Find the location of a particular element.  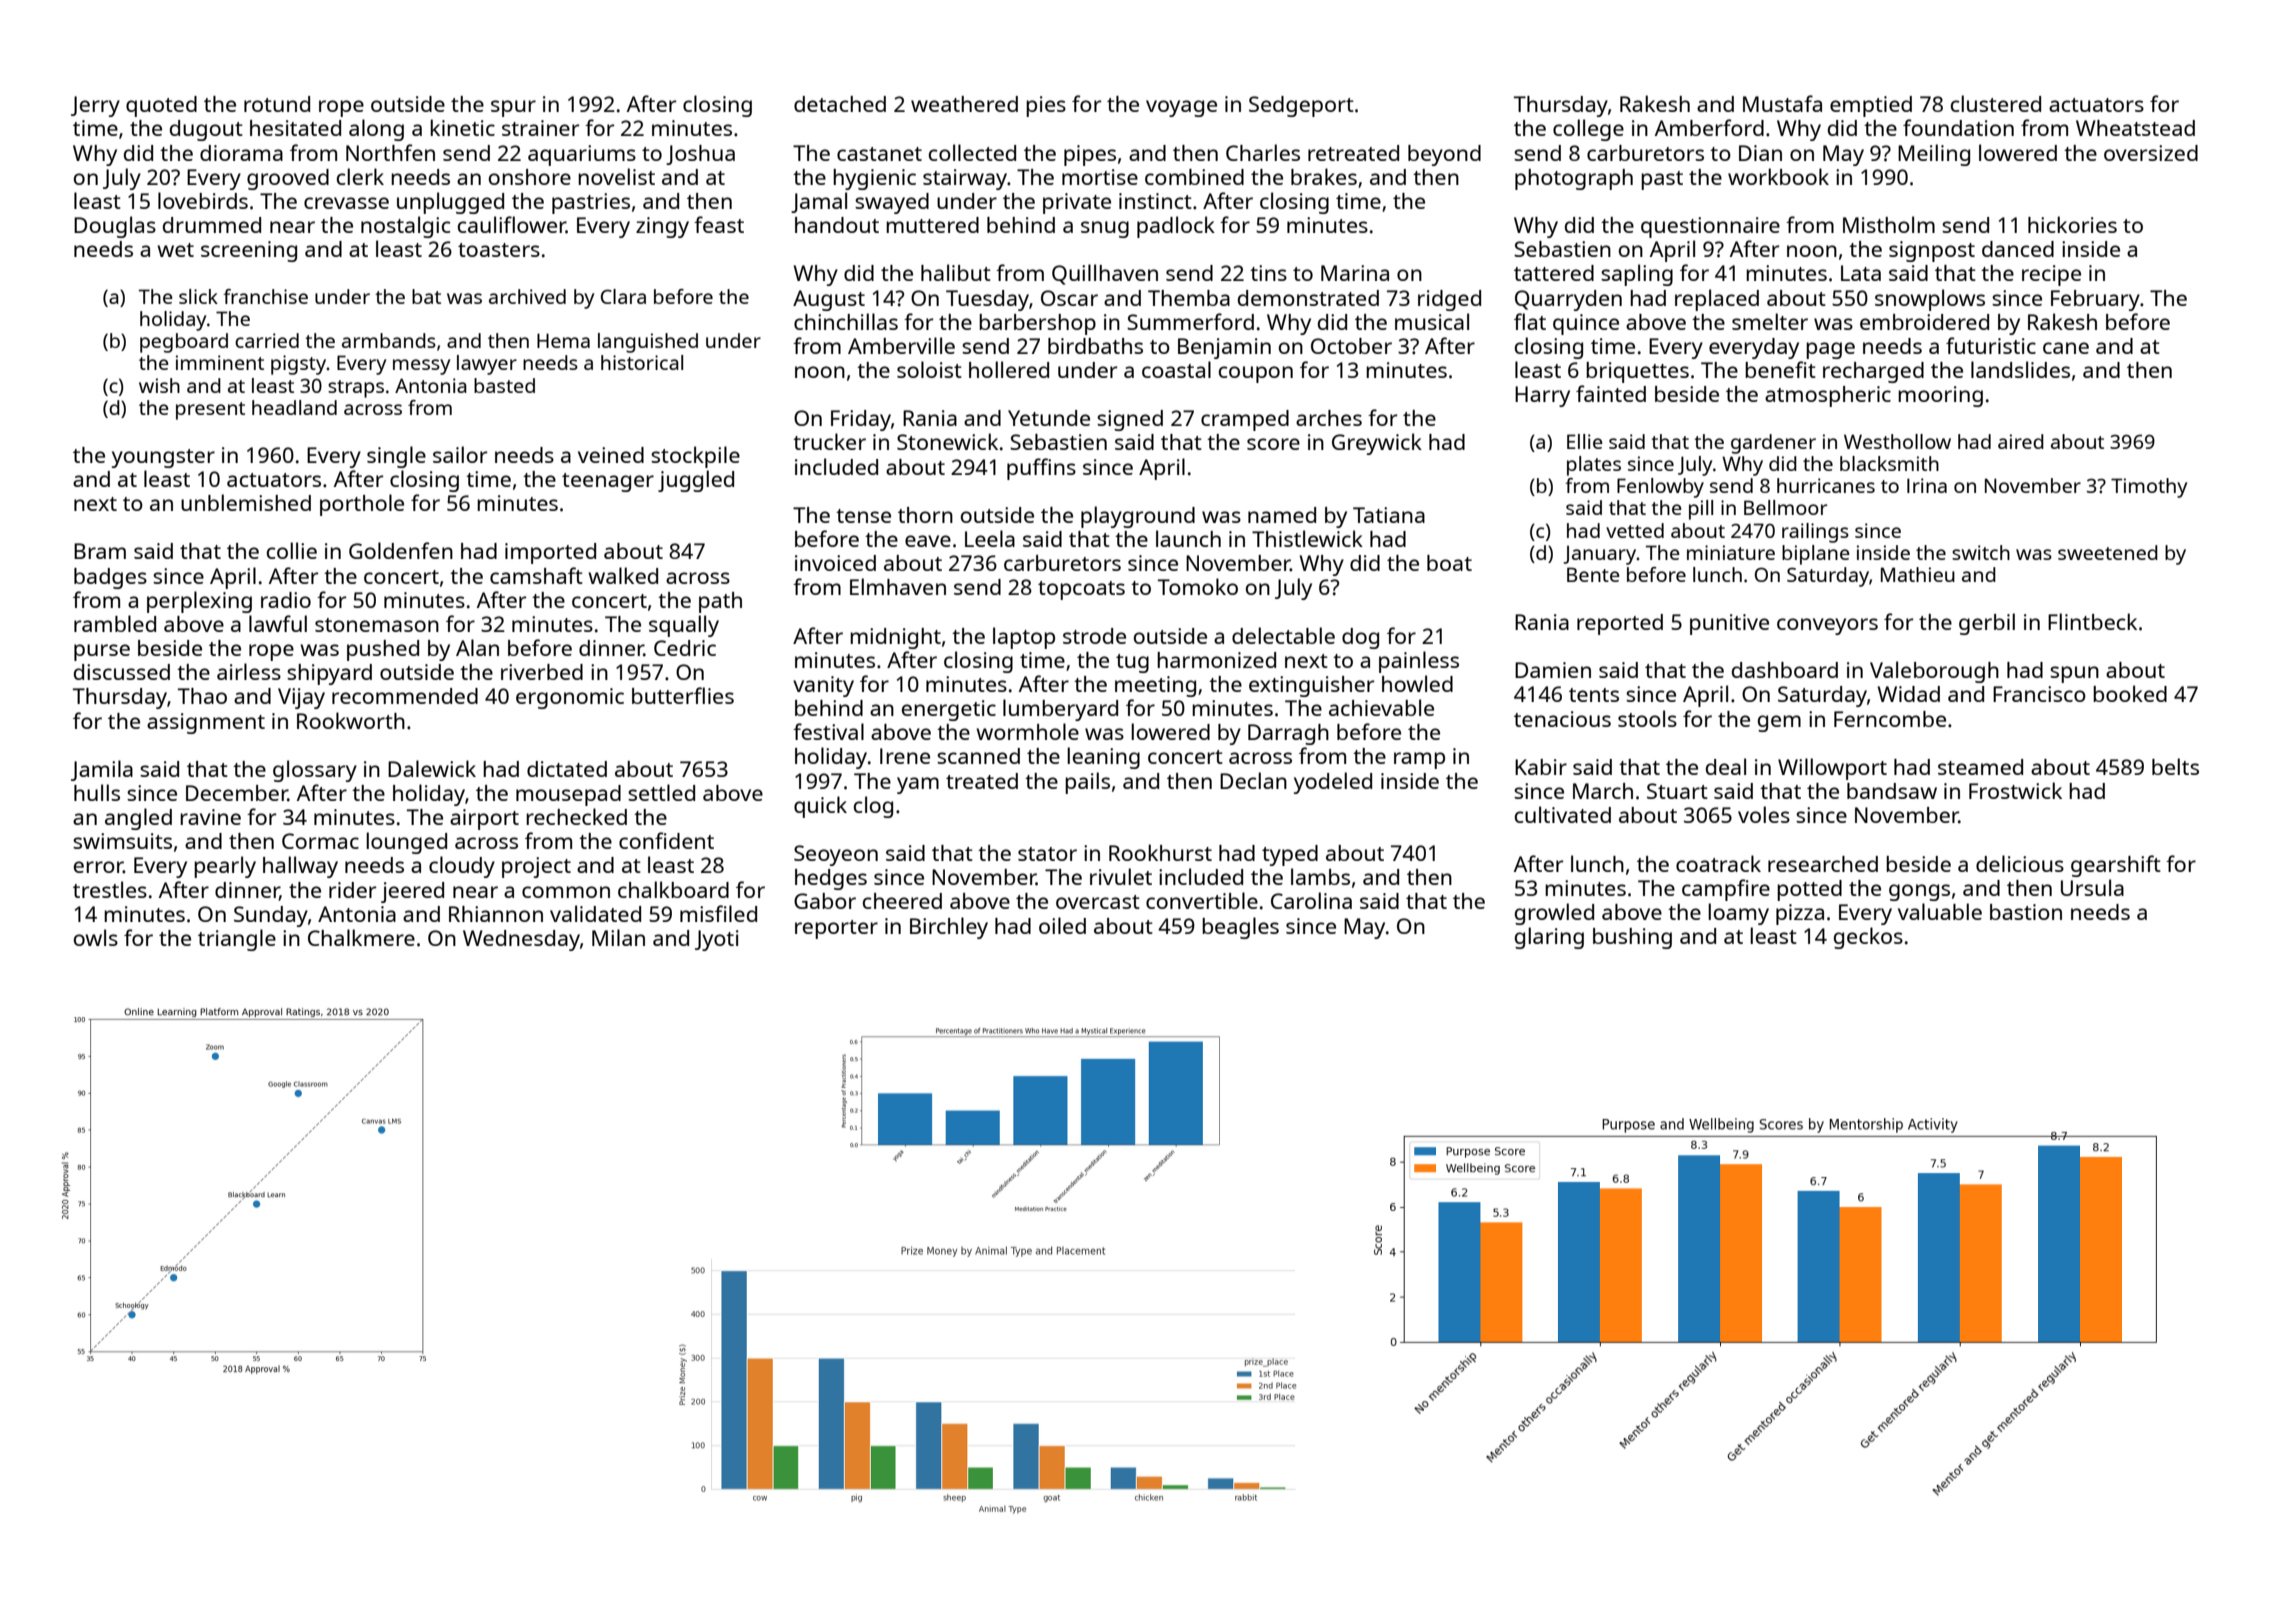

delicious is located at coordinates (2020, 863).
